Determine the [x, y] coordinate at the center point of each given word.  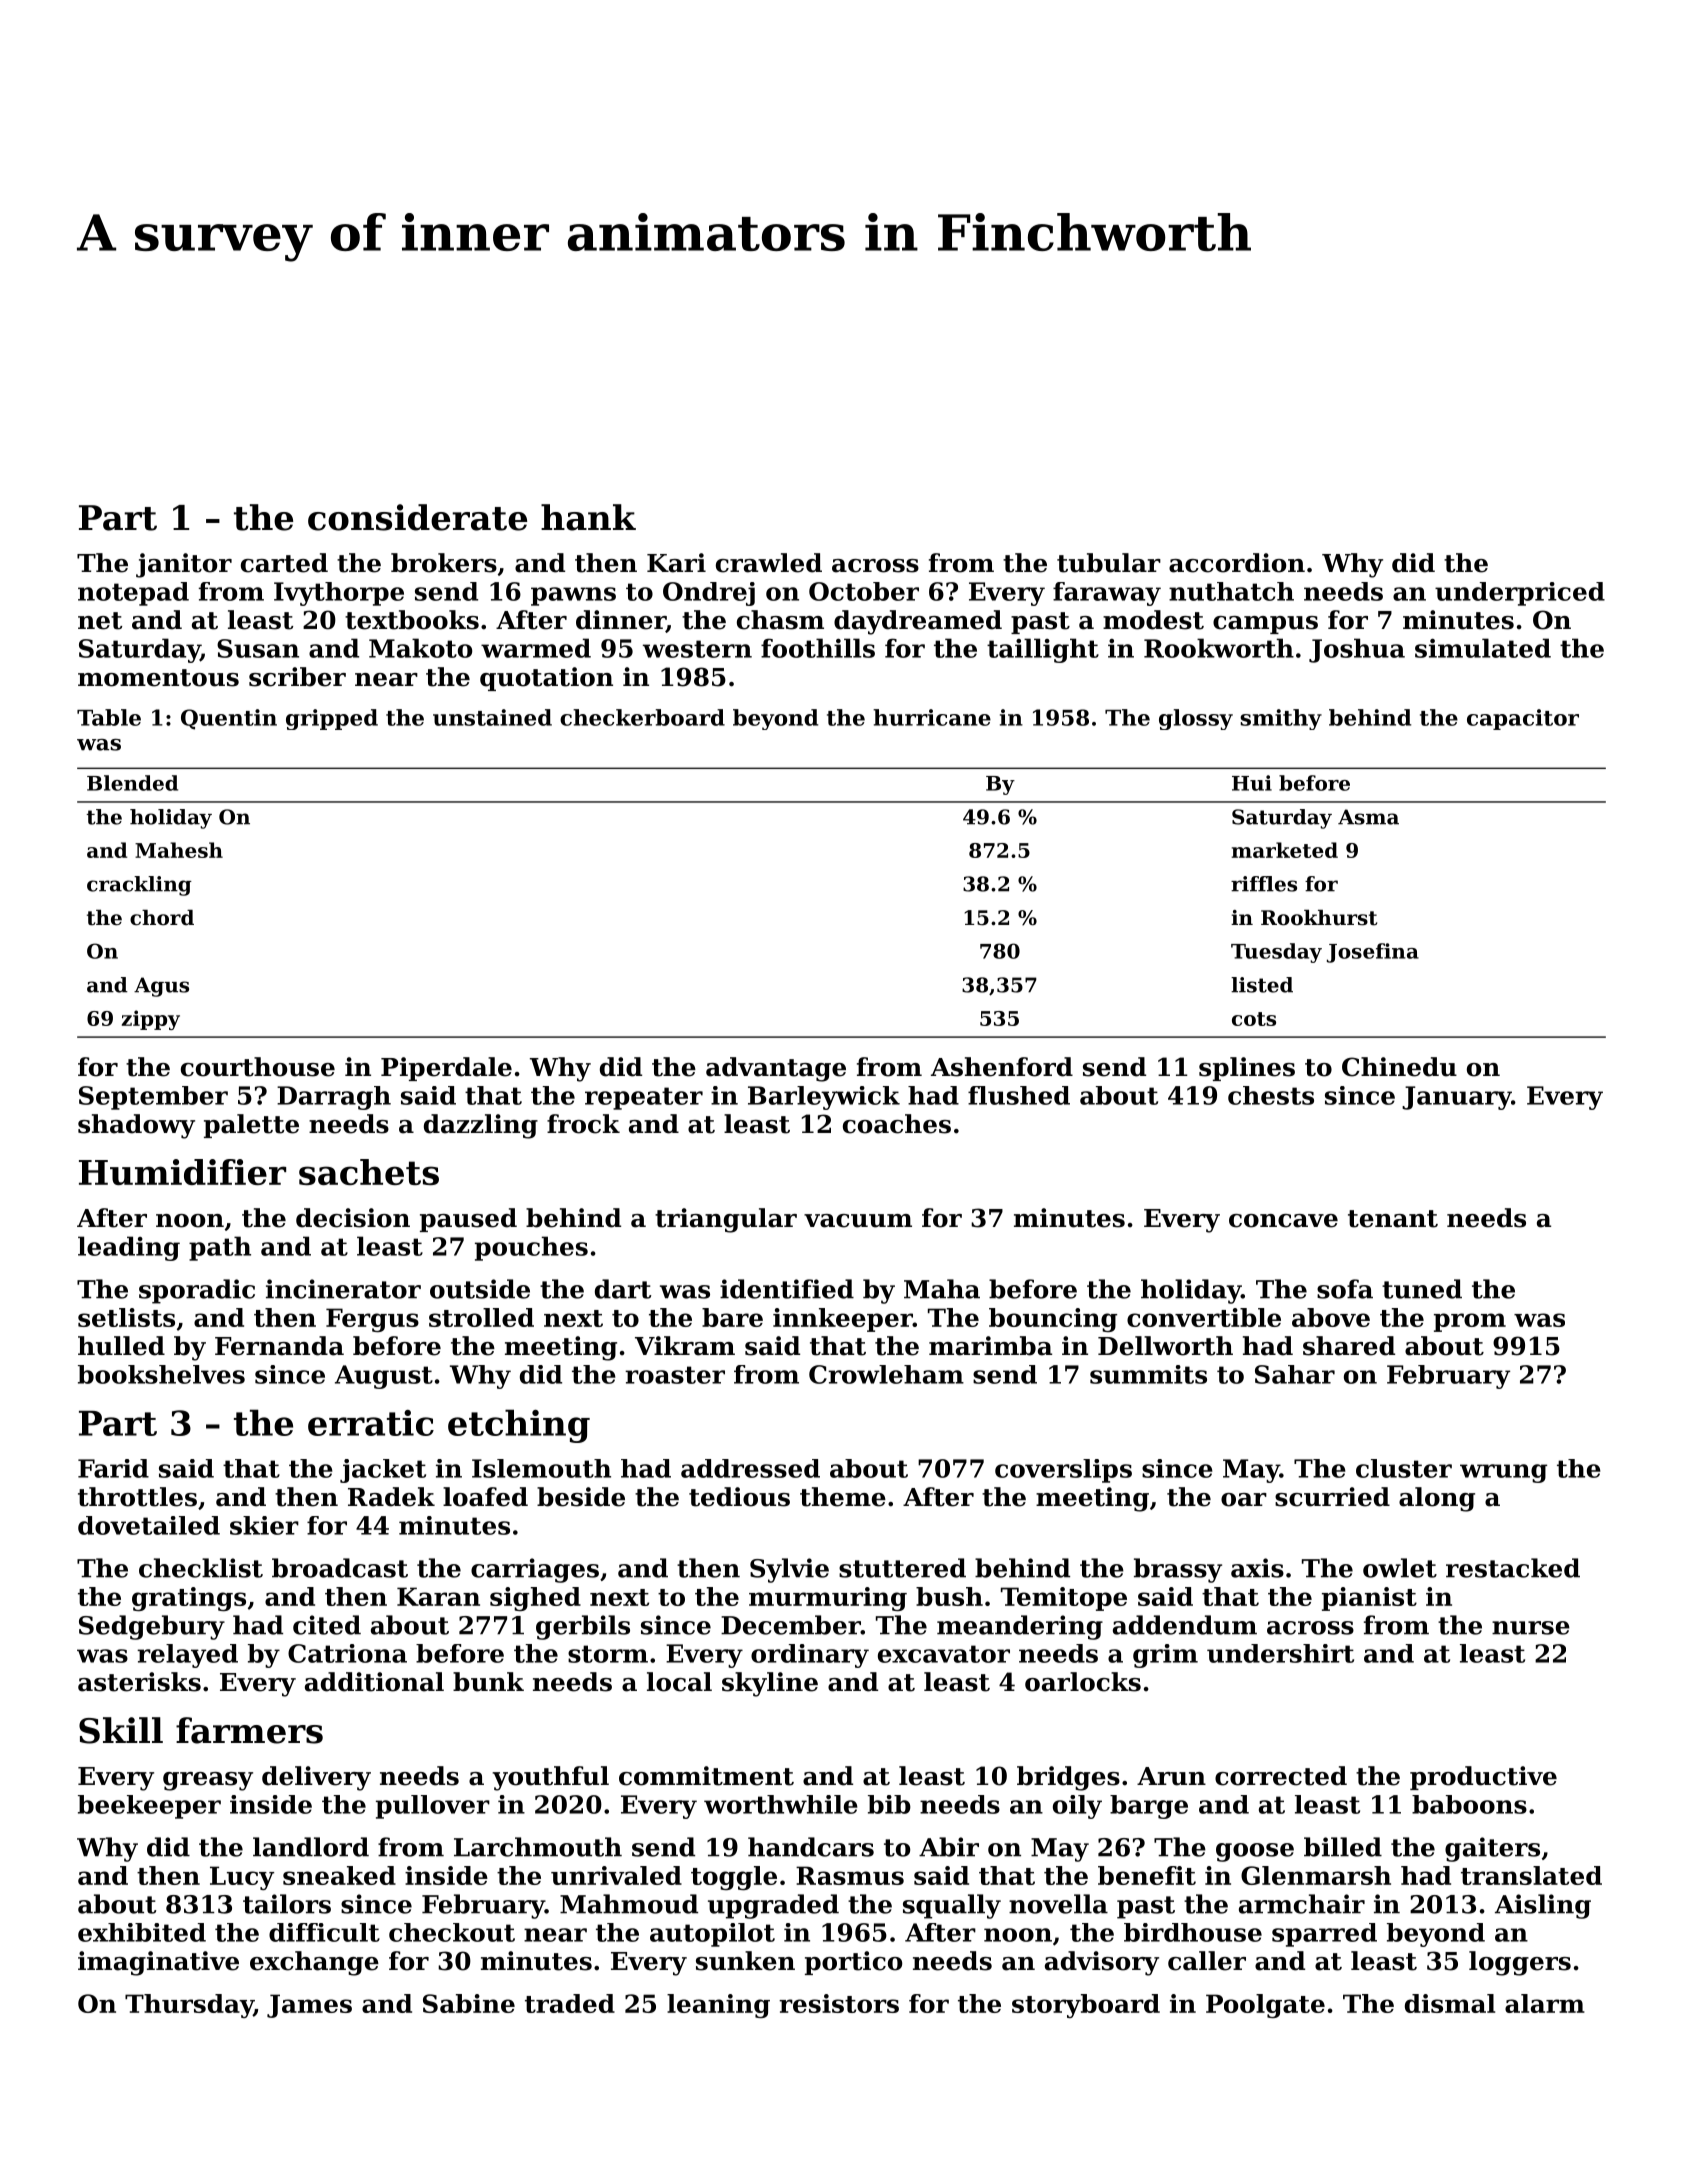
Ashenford [1002, 1067]
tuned [1422, 1289]
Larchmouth [538, 1847]
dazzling [481, 1126]
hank [588, 517]
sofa [1345, 1289]
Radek [391, 1497]
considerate [417, 517]
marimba [990, 1346]
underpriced [1520, 594]
